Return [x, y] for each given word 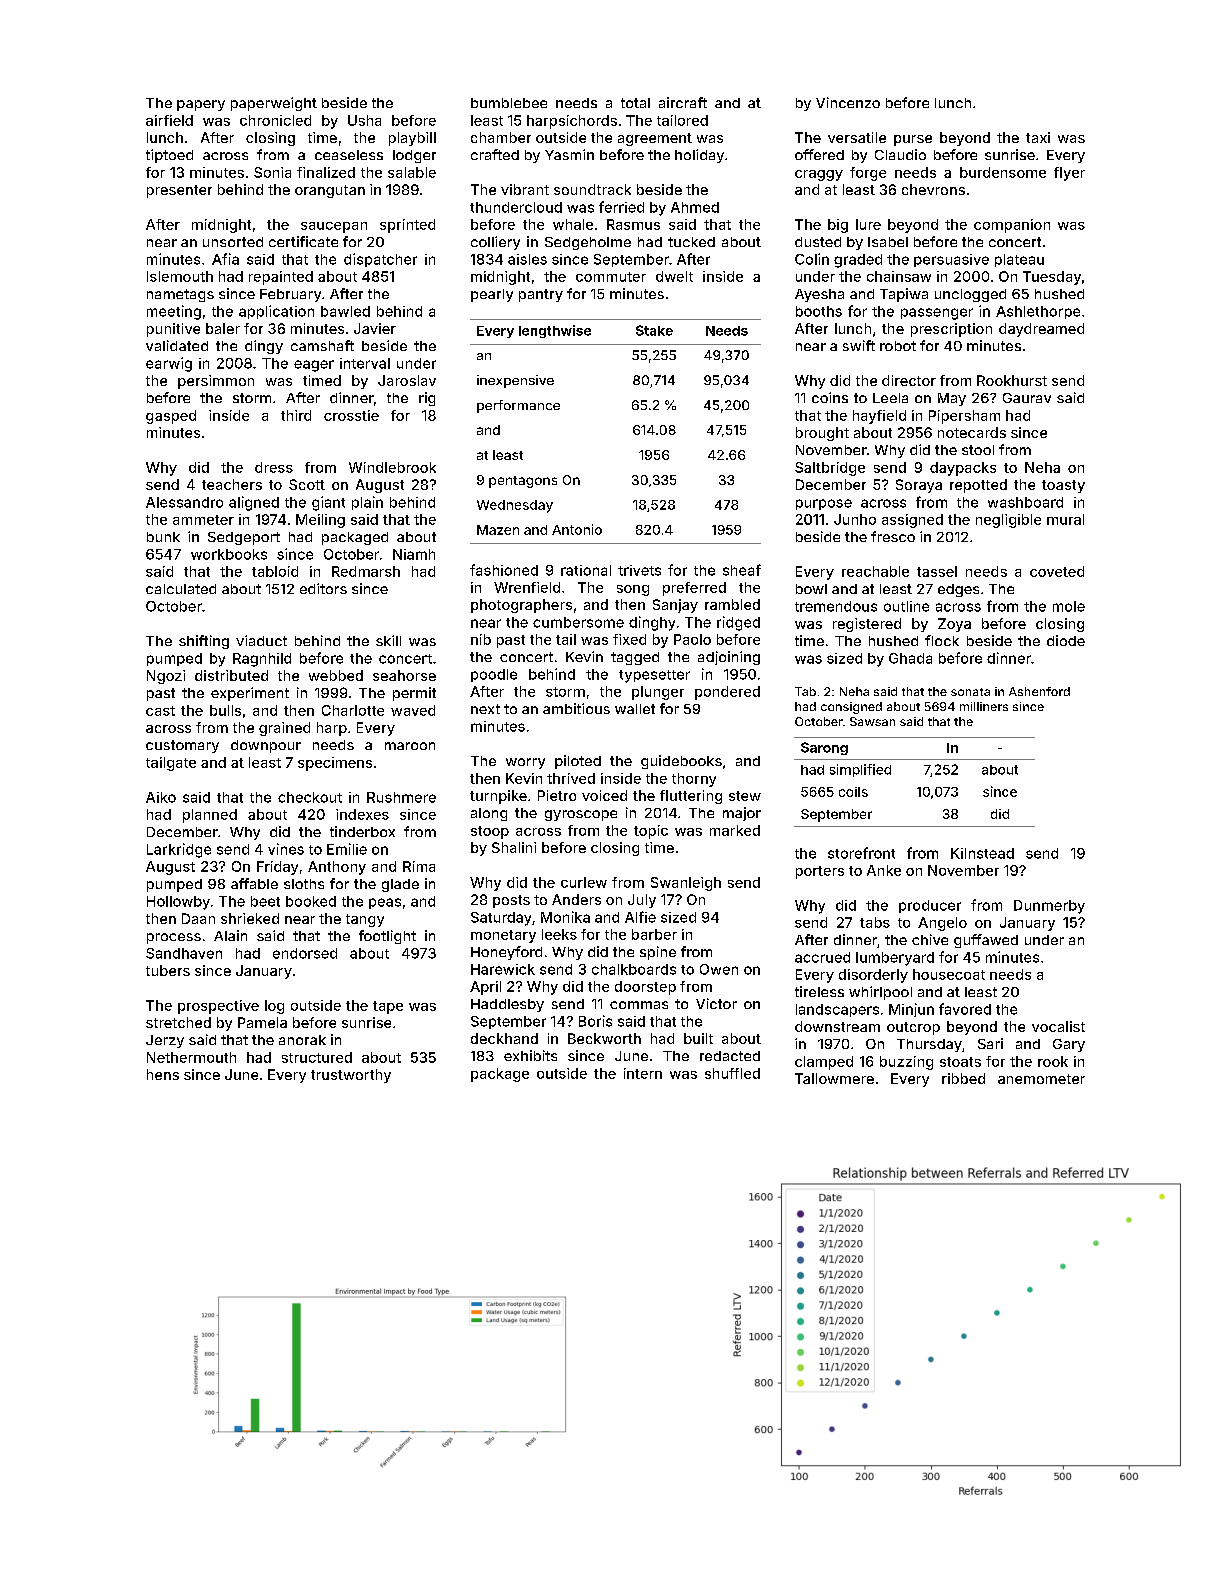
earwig [169, 364]
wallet [635, 709]
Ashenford [1039, 691]
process [174, 938]
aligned [254, 503]
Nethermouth [191, 1057]
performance [518, 406]
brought [822, 434]
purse [913, 140]
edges [958, 590]
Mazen [498, 530]
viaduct [261, 640]
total [635, 103]
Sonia [272, 172]
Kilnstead [982, 853]
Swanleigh [686, 884]
